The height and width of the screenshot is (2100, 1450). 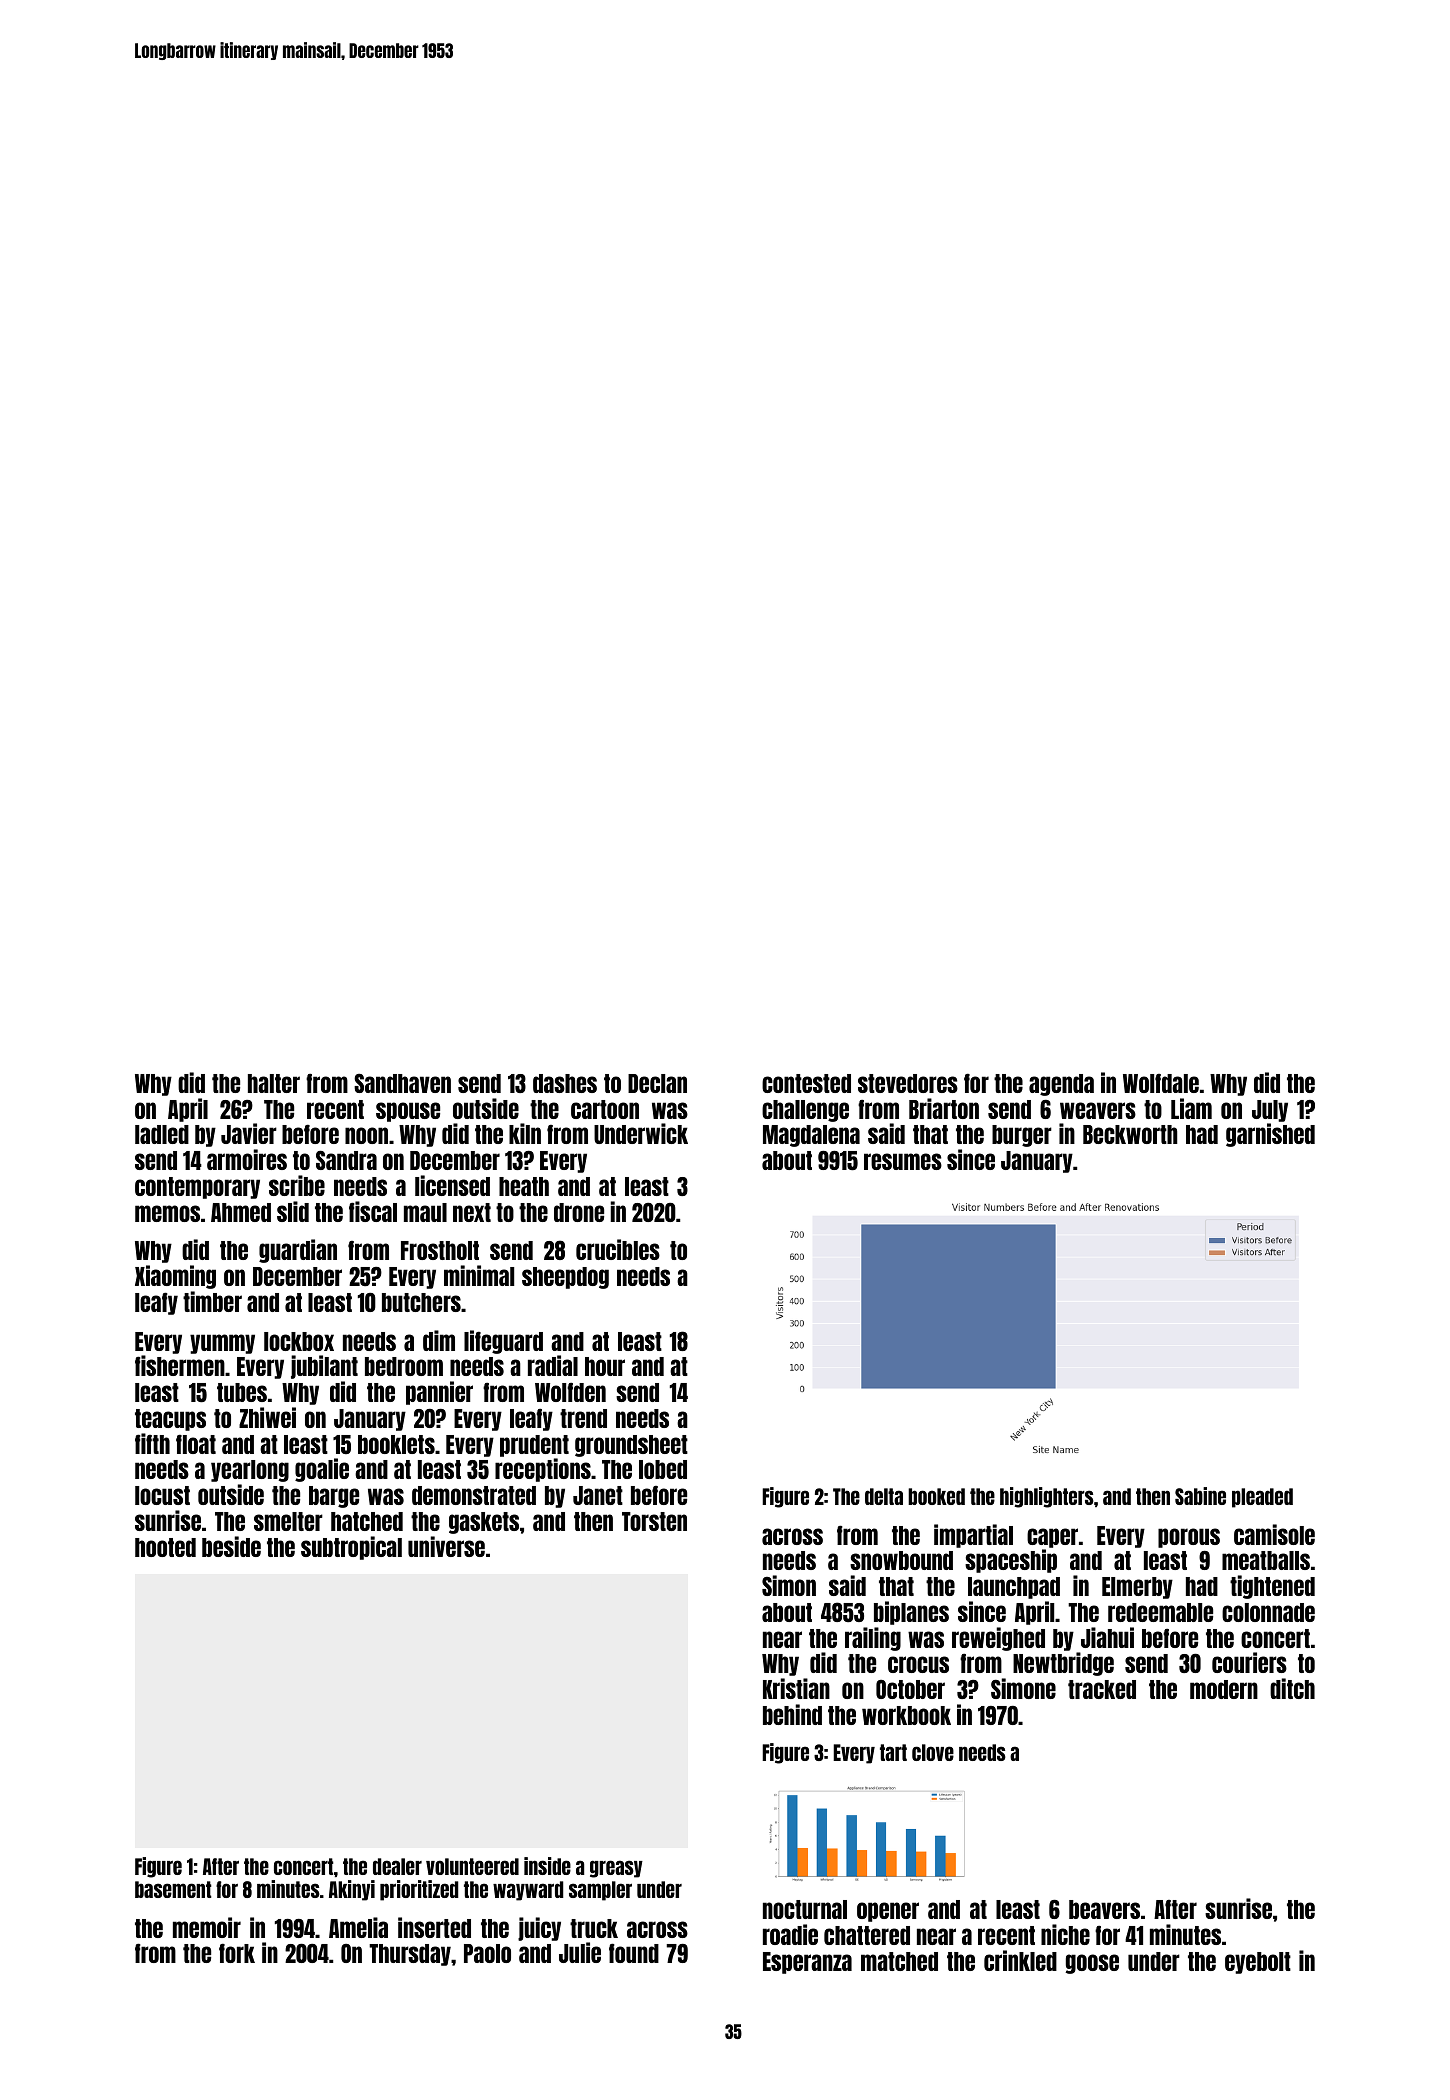 I want to click on halter, so click(x=274, y=1083).
